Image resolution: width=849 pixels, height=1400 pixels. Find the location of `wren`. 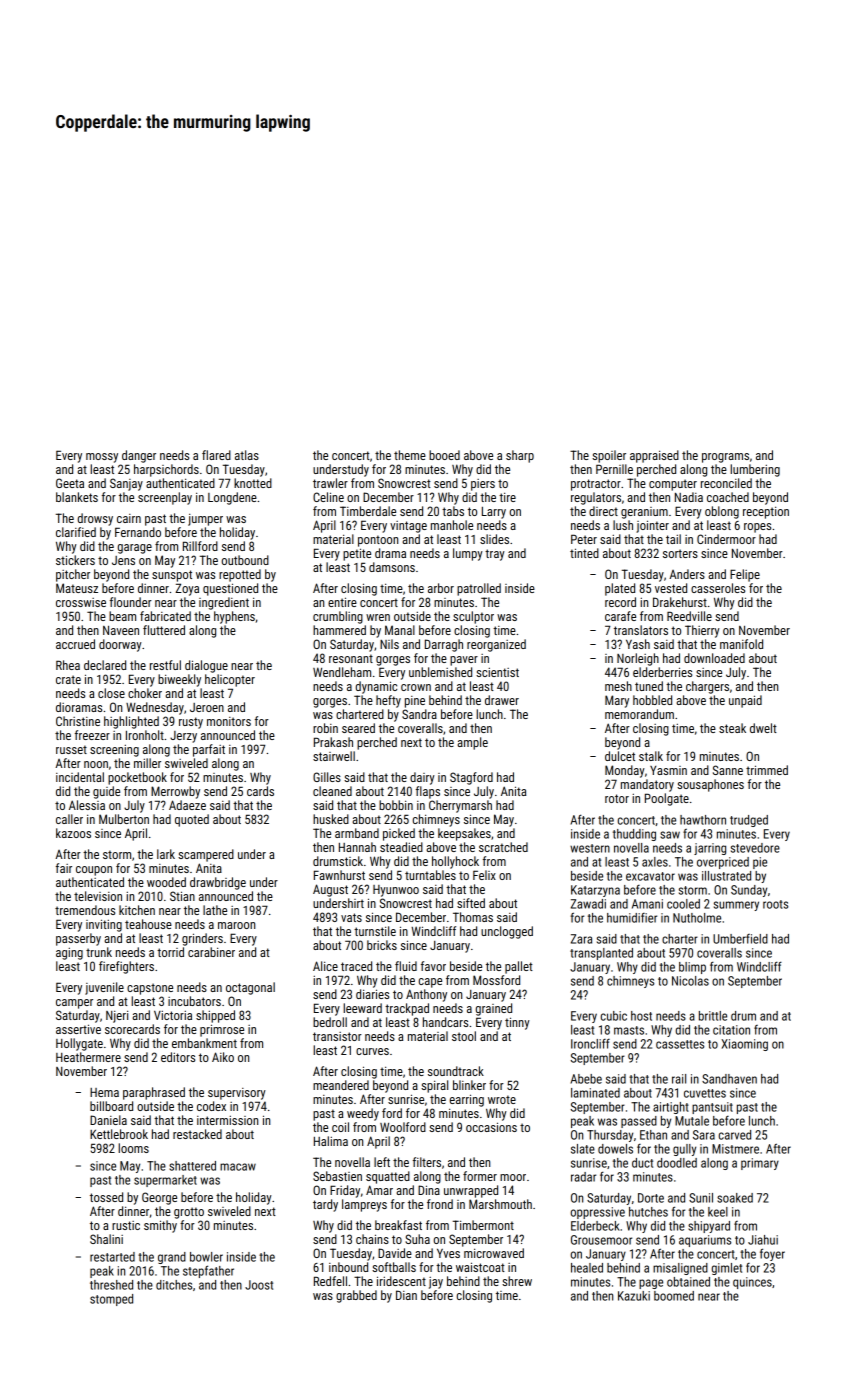

wren is located at coordinates (378, 617).
